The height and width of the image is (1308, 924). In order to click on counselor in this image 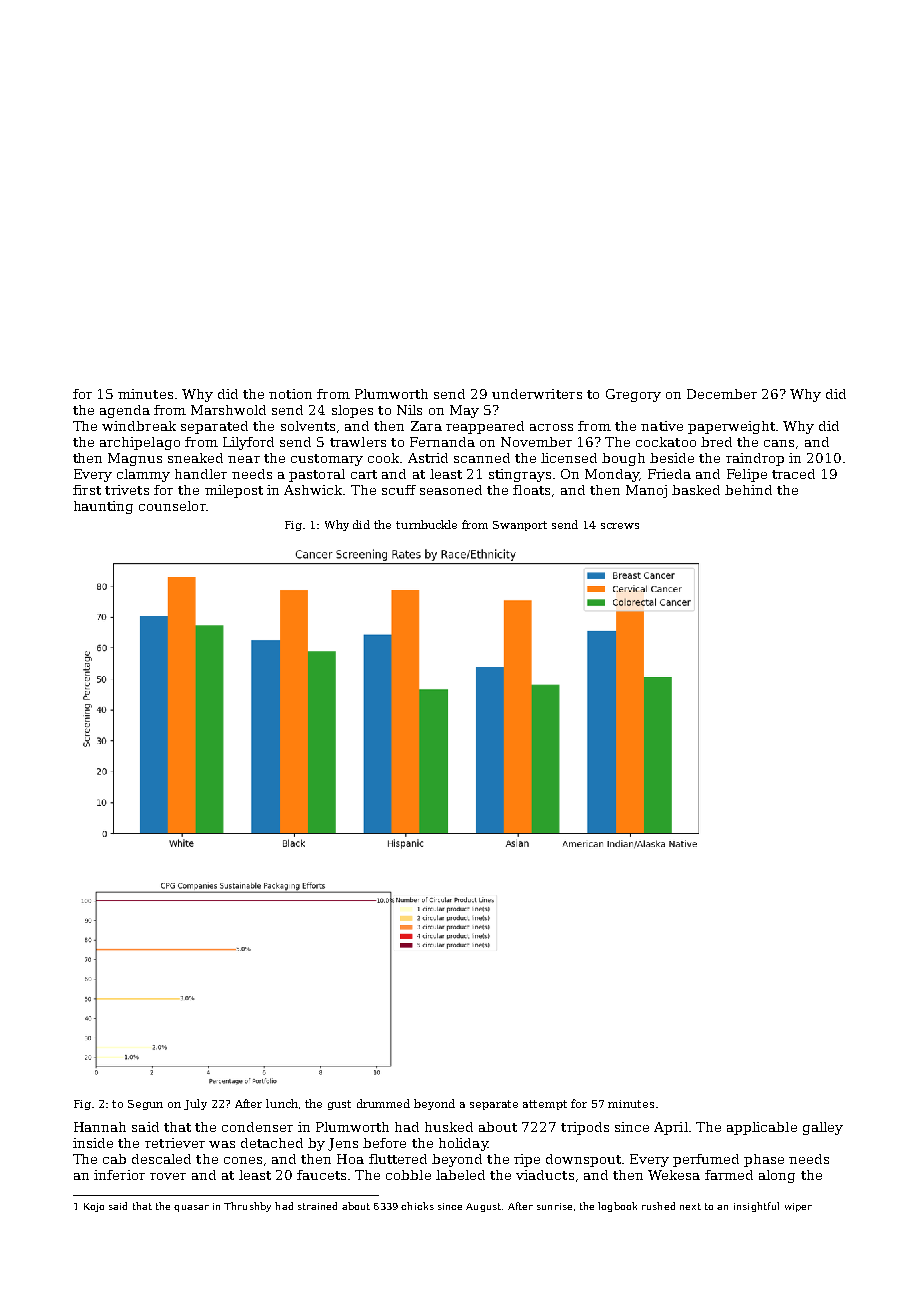, I will do `click(172, 506)`.
